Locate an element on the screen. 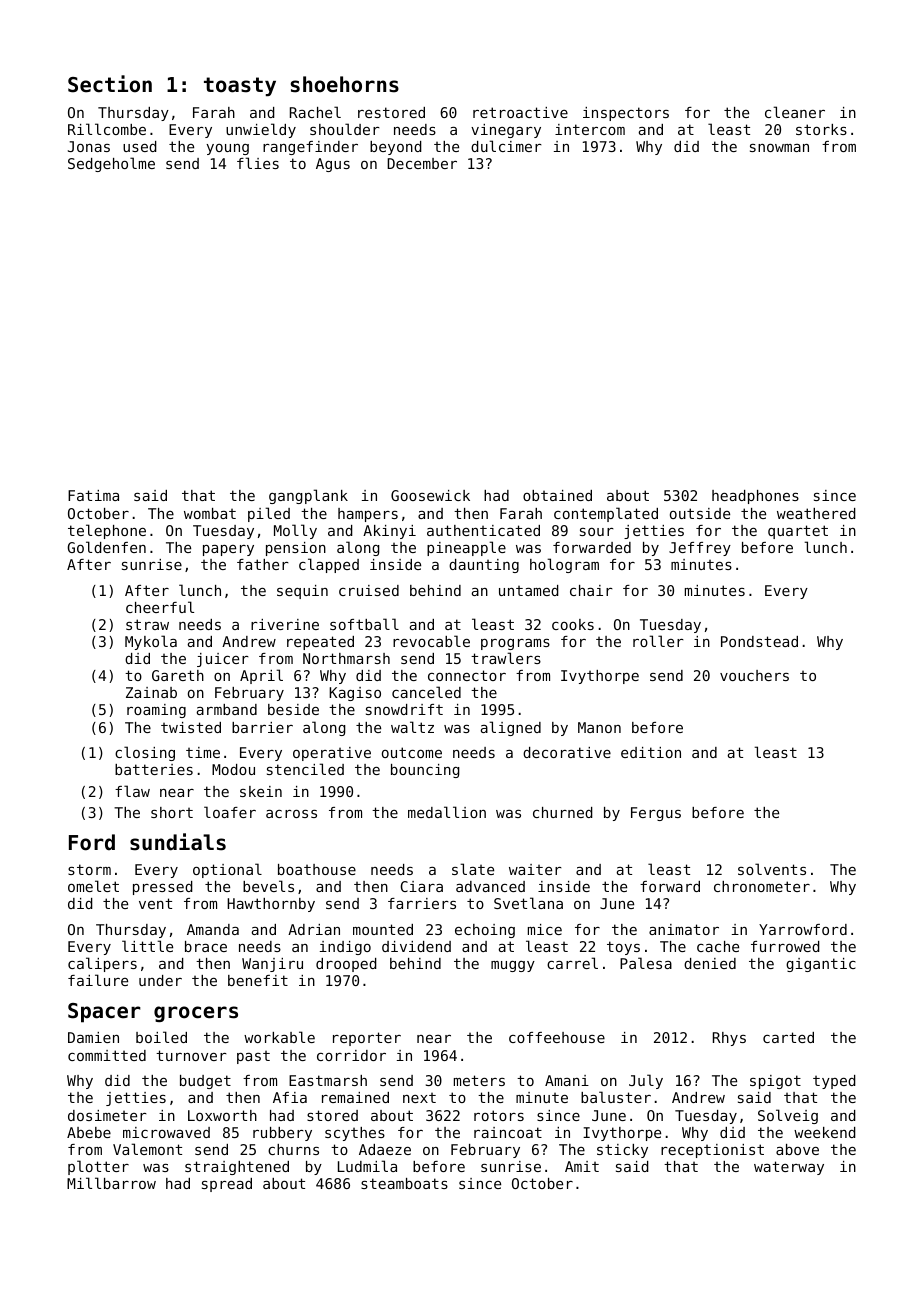 The image size is (924, 1308). quartet is located at coordinates (798, 532).
